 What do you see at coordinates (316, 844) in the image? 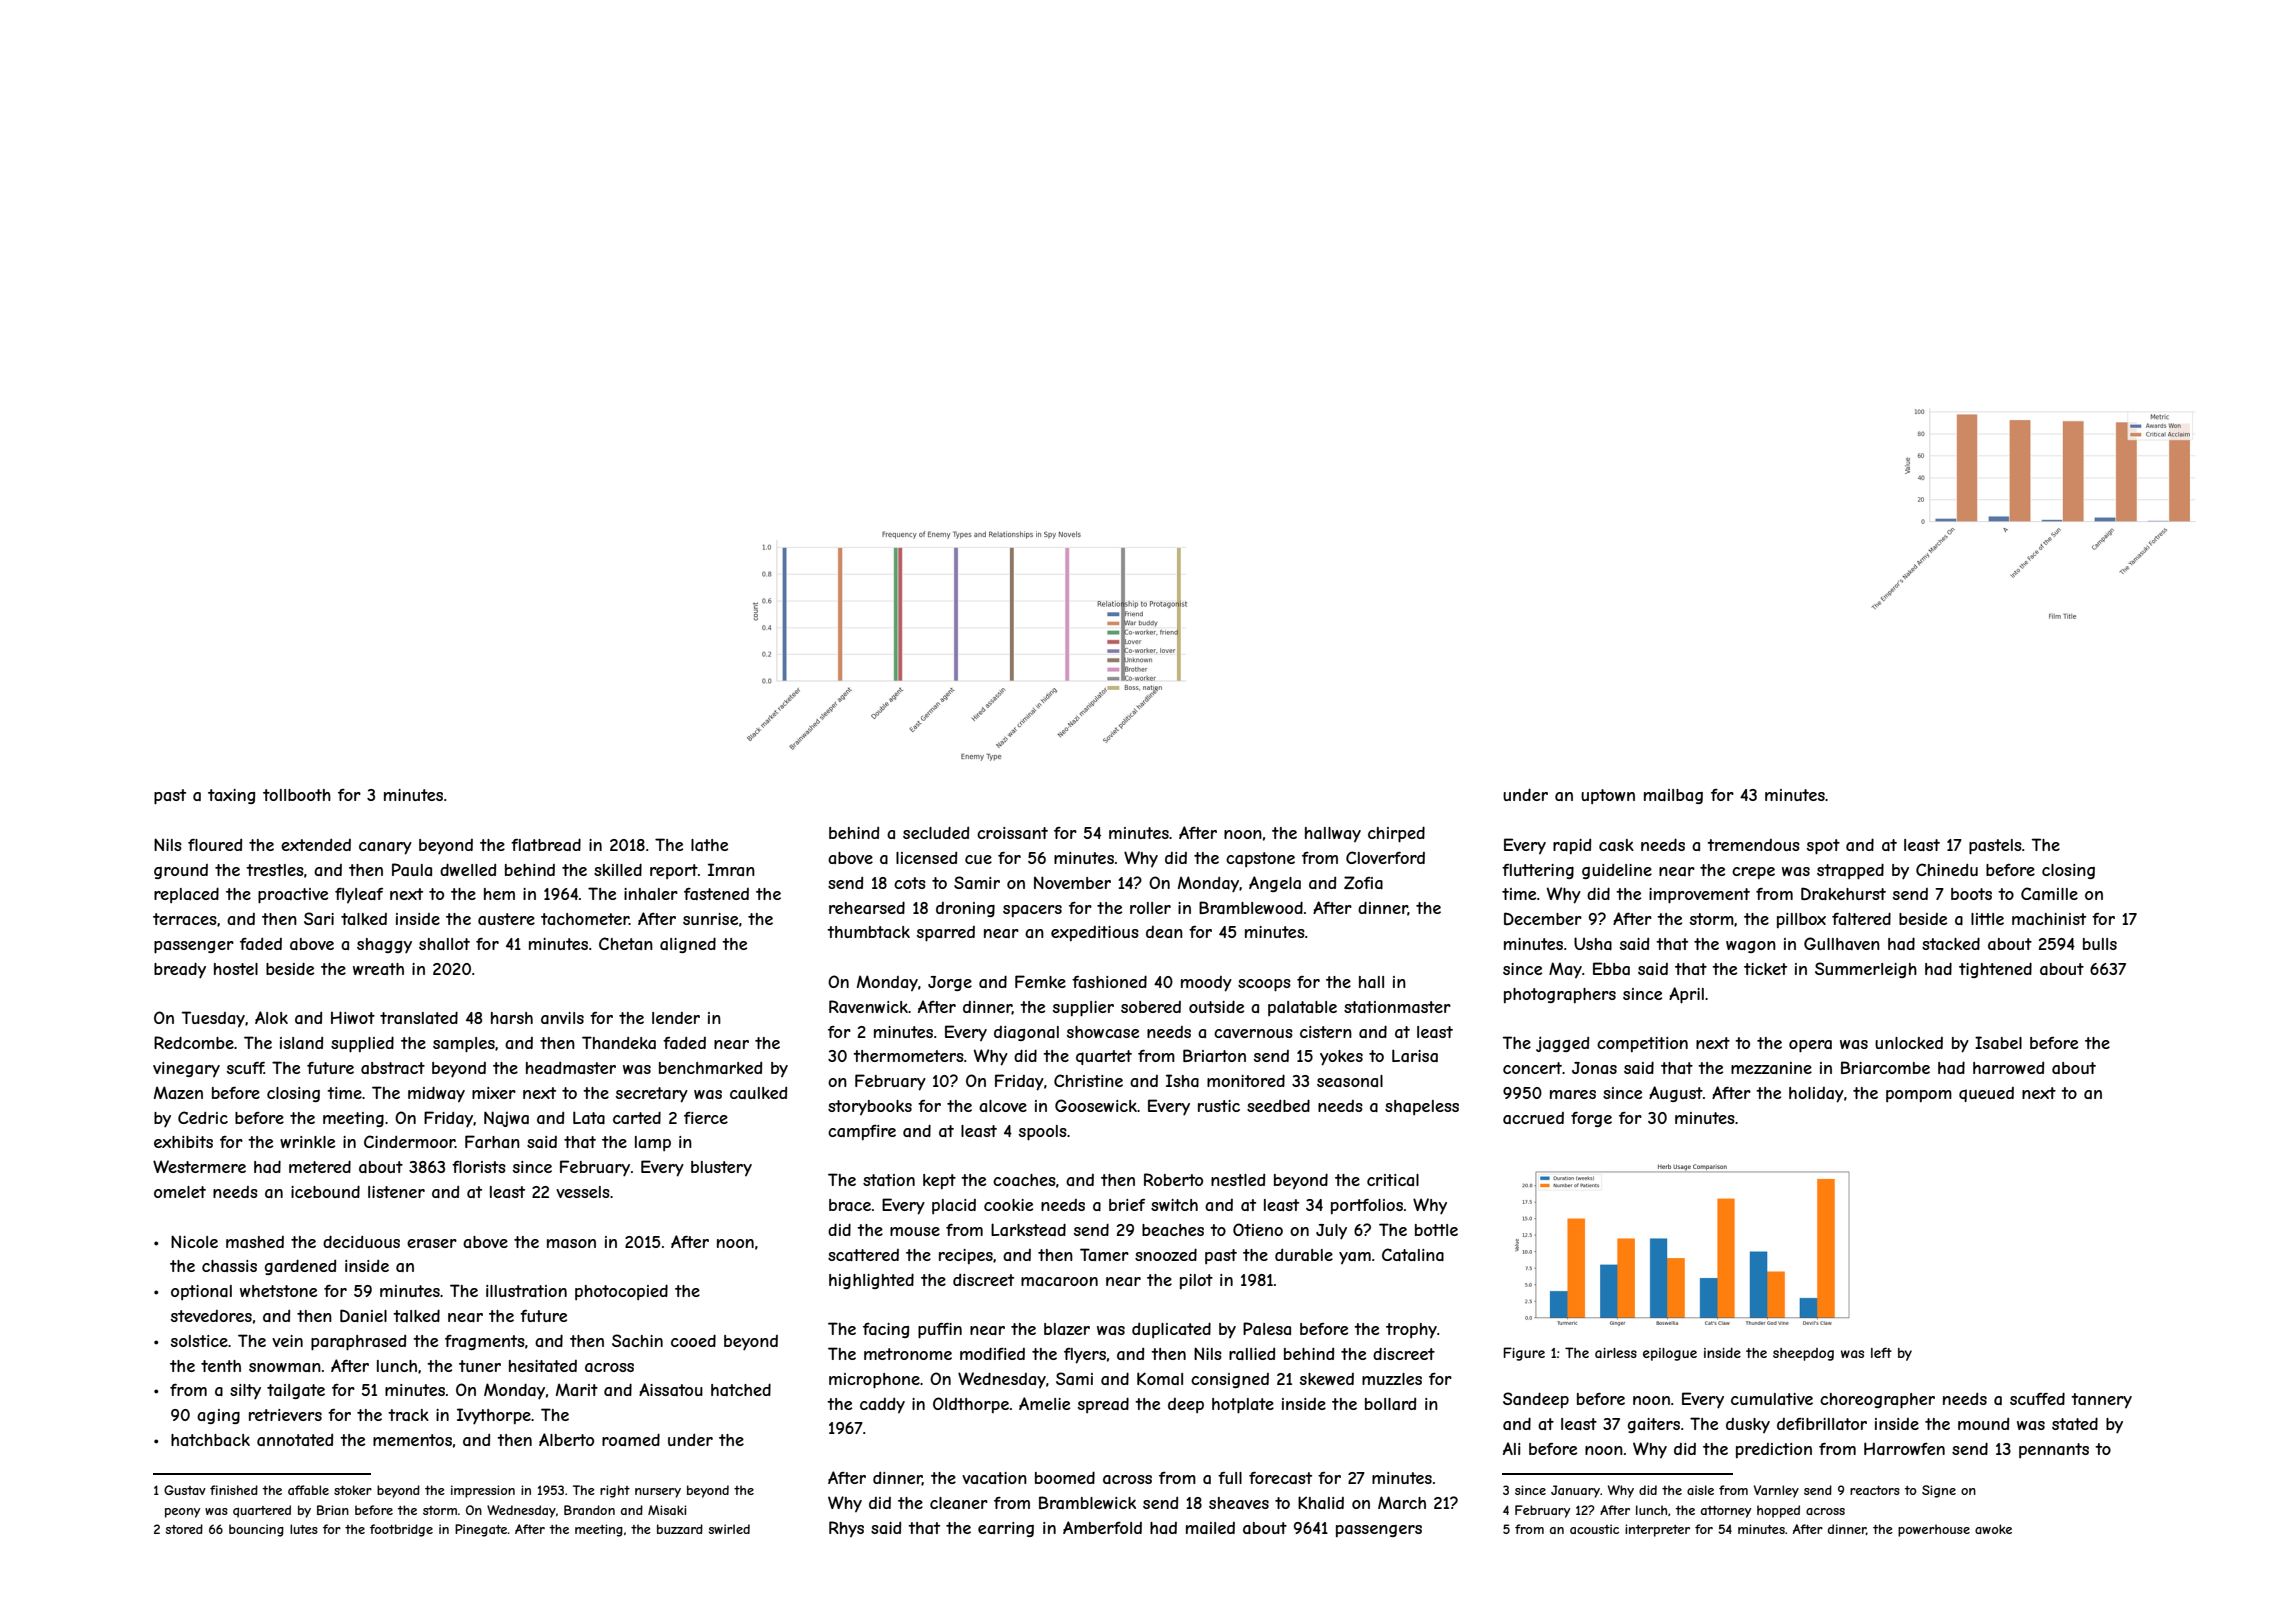
I see `extended` at bounding box center [316, 844].
